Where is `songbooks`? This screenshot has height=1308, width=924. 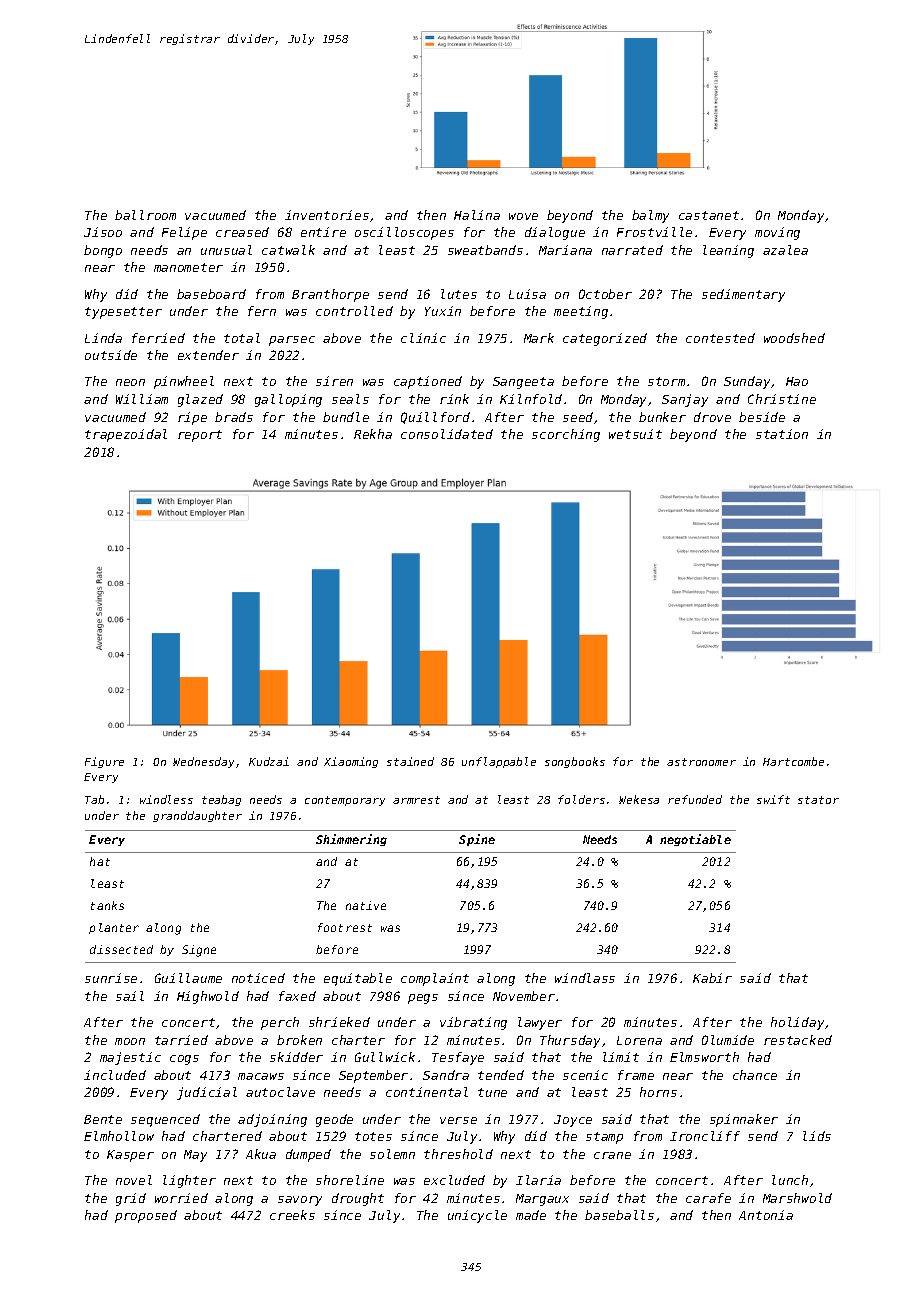
songbooks is located at coordinates (575, 762).
